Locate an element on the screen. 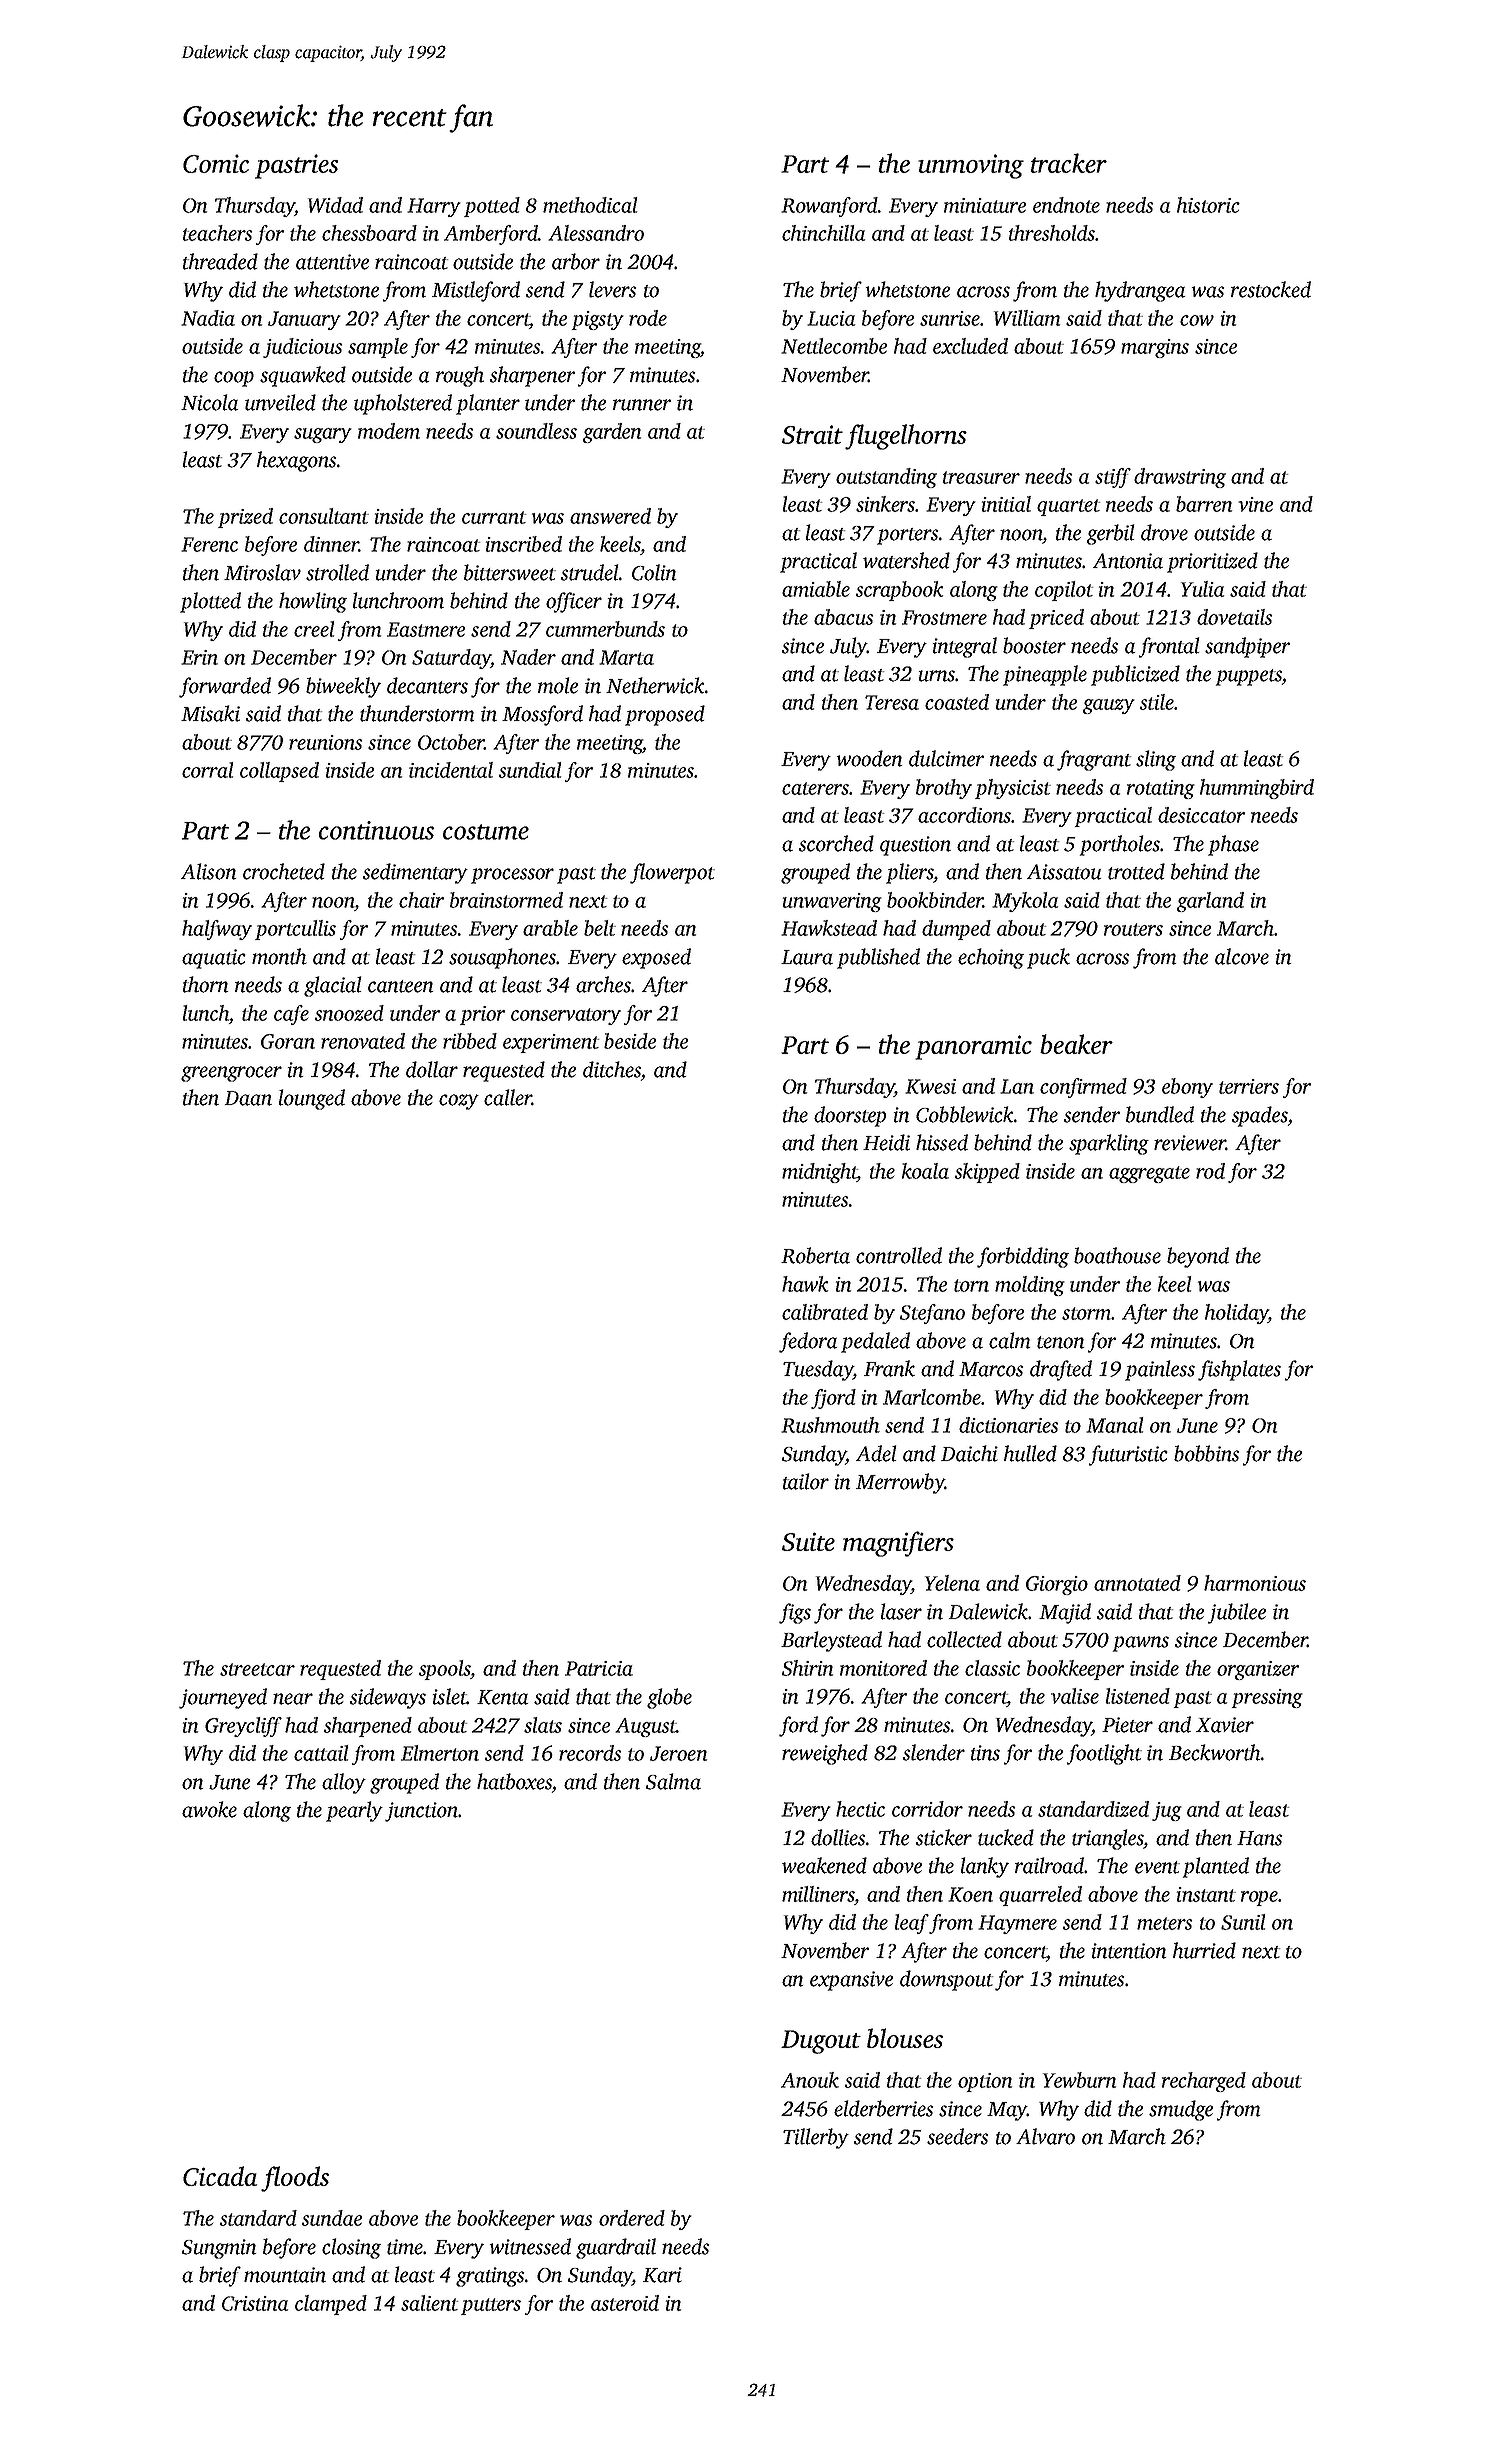 The height and width of the screenshot is (2464, 1496). weakened is located at coordinates (824, 1865).
